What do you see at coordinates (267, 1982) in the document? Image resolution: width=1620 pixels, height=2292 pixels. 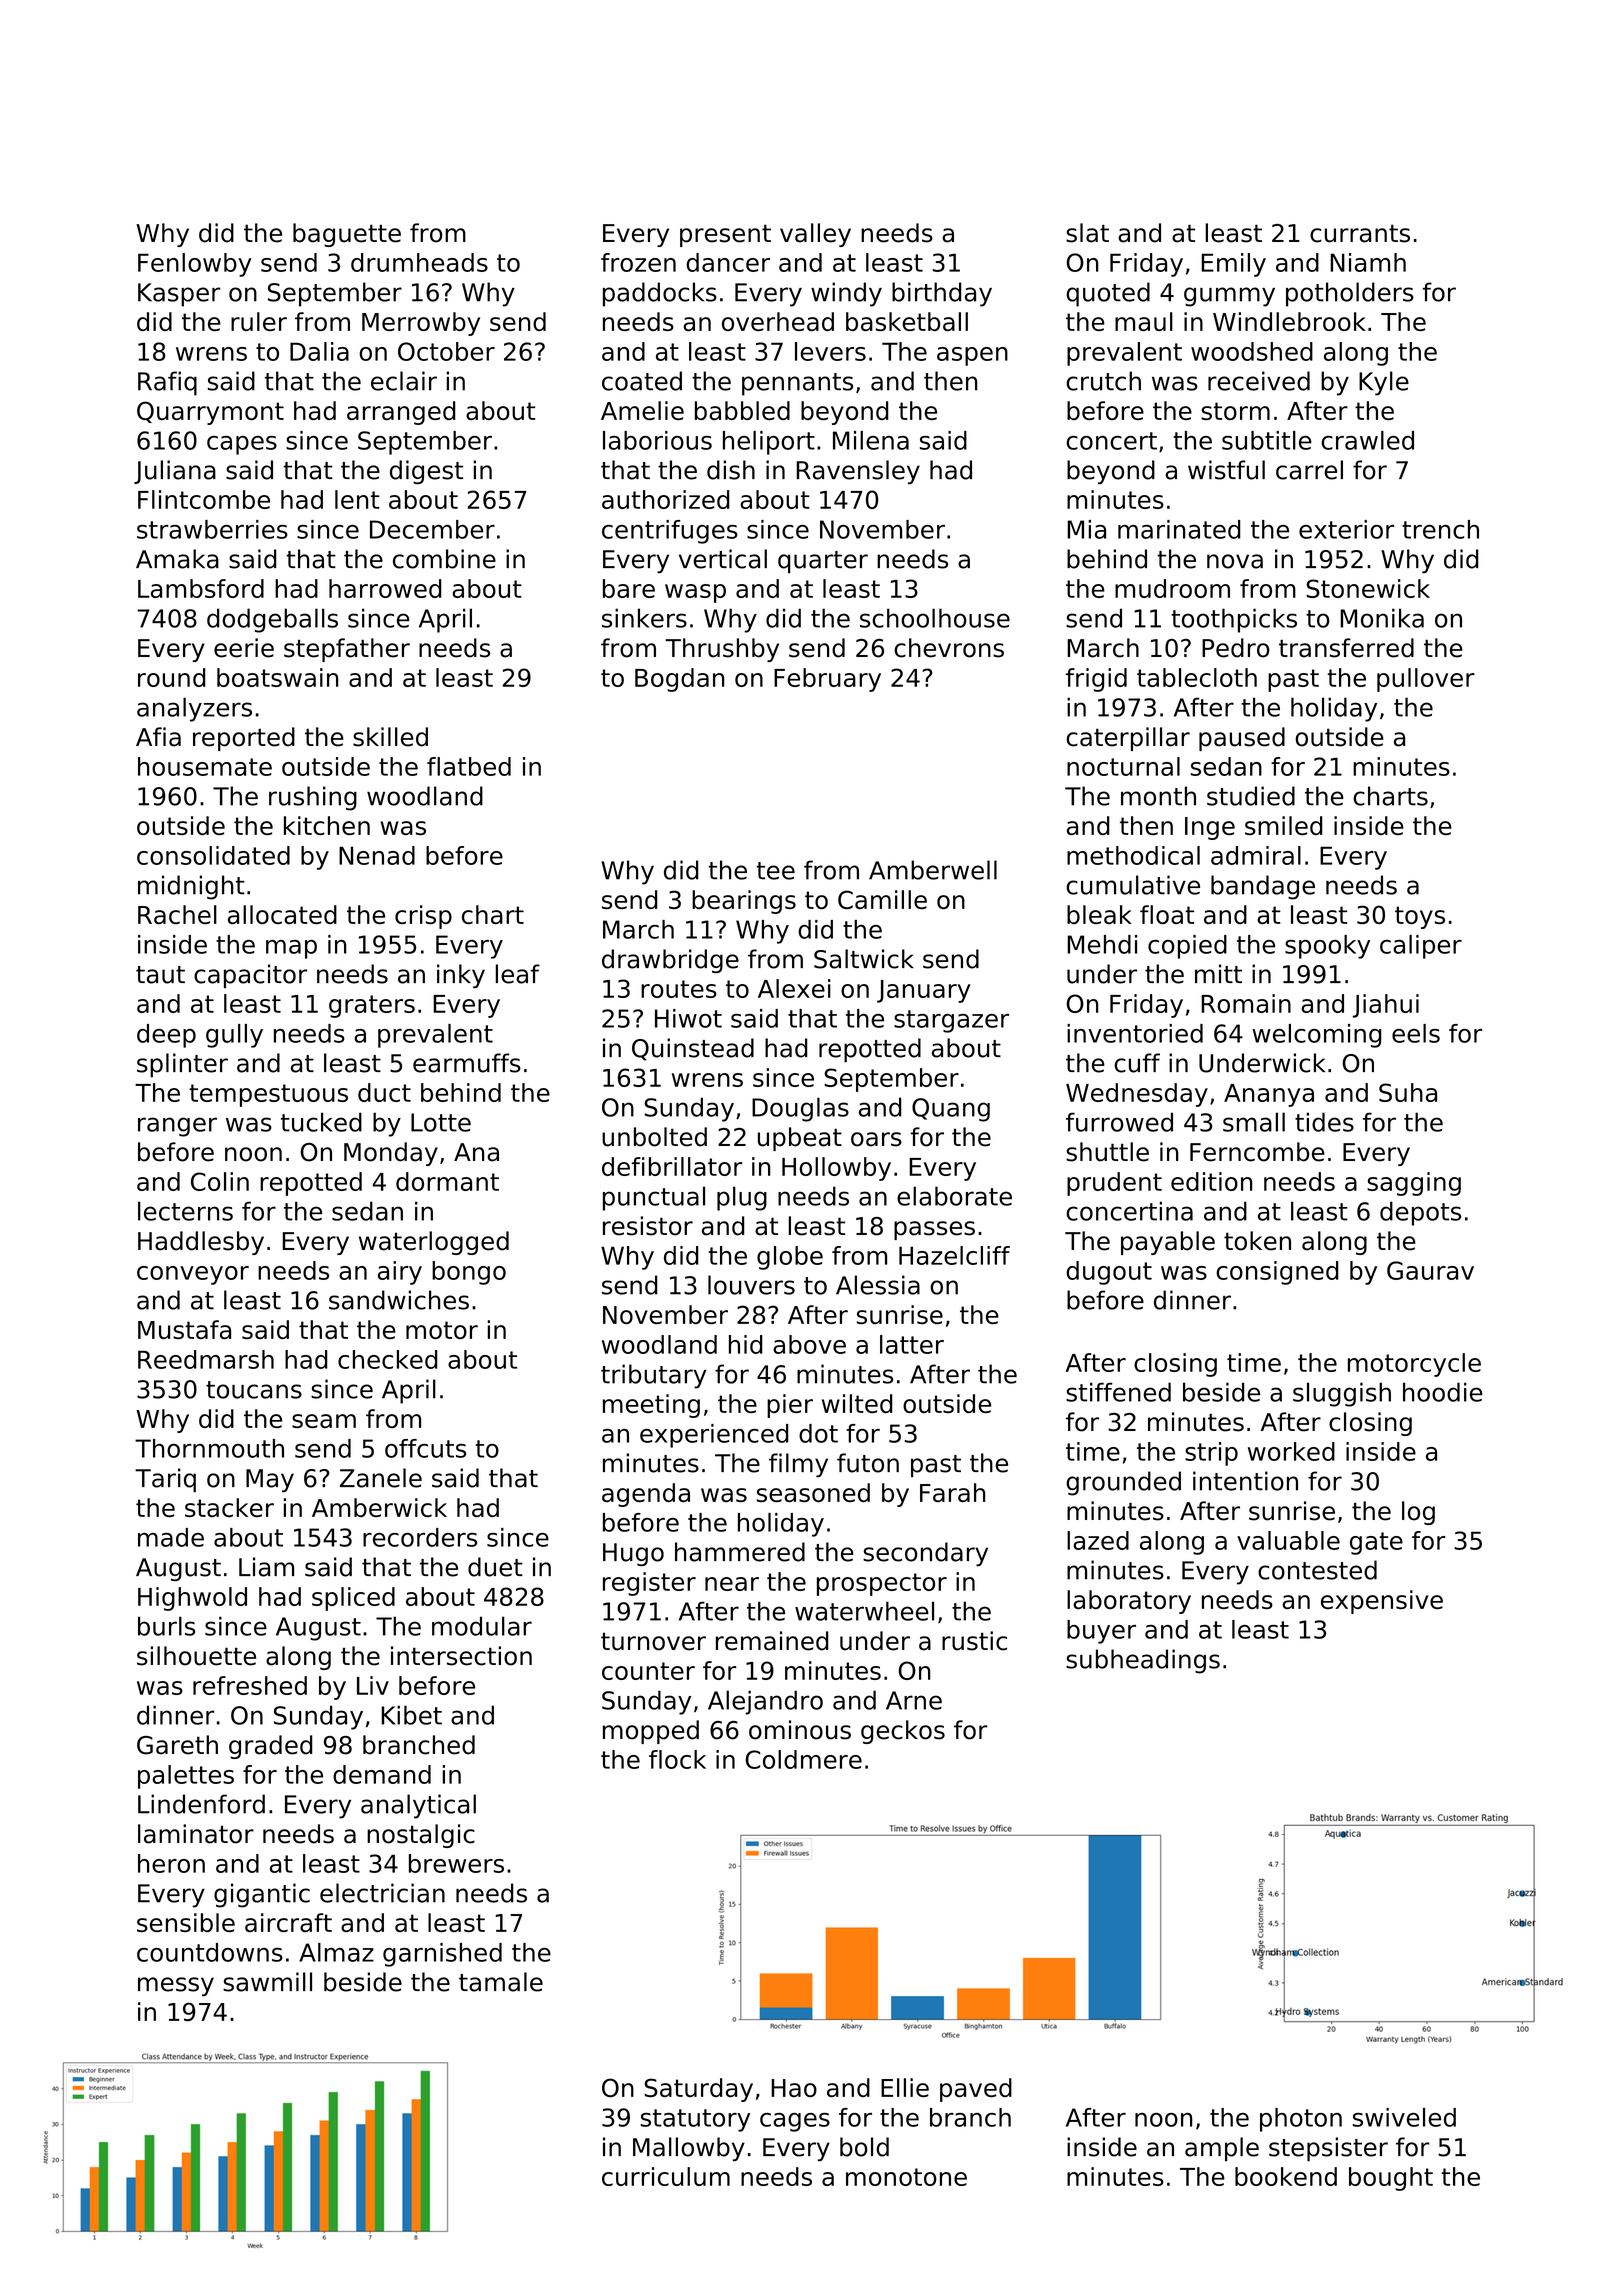 I see `sawmill` at bounding box center [267, 1982].
